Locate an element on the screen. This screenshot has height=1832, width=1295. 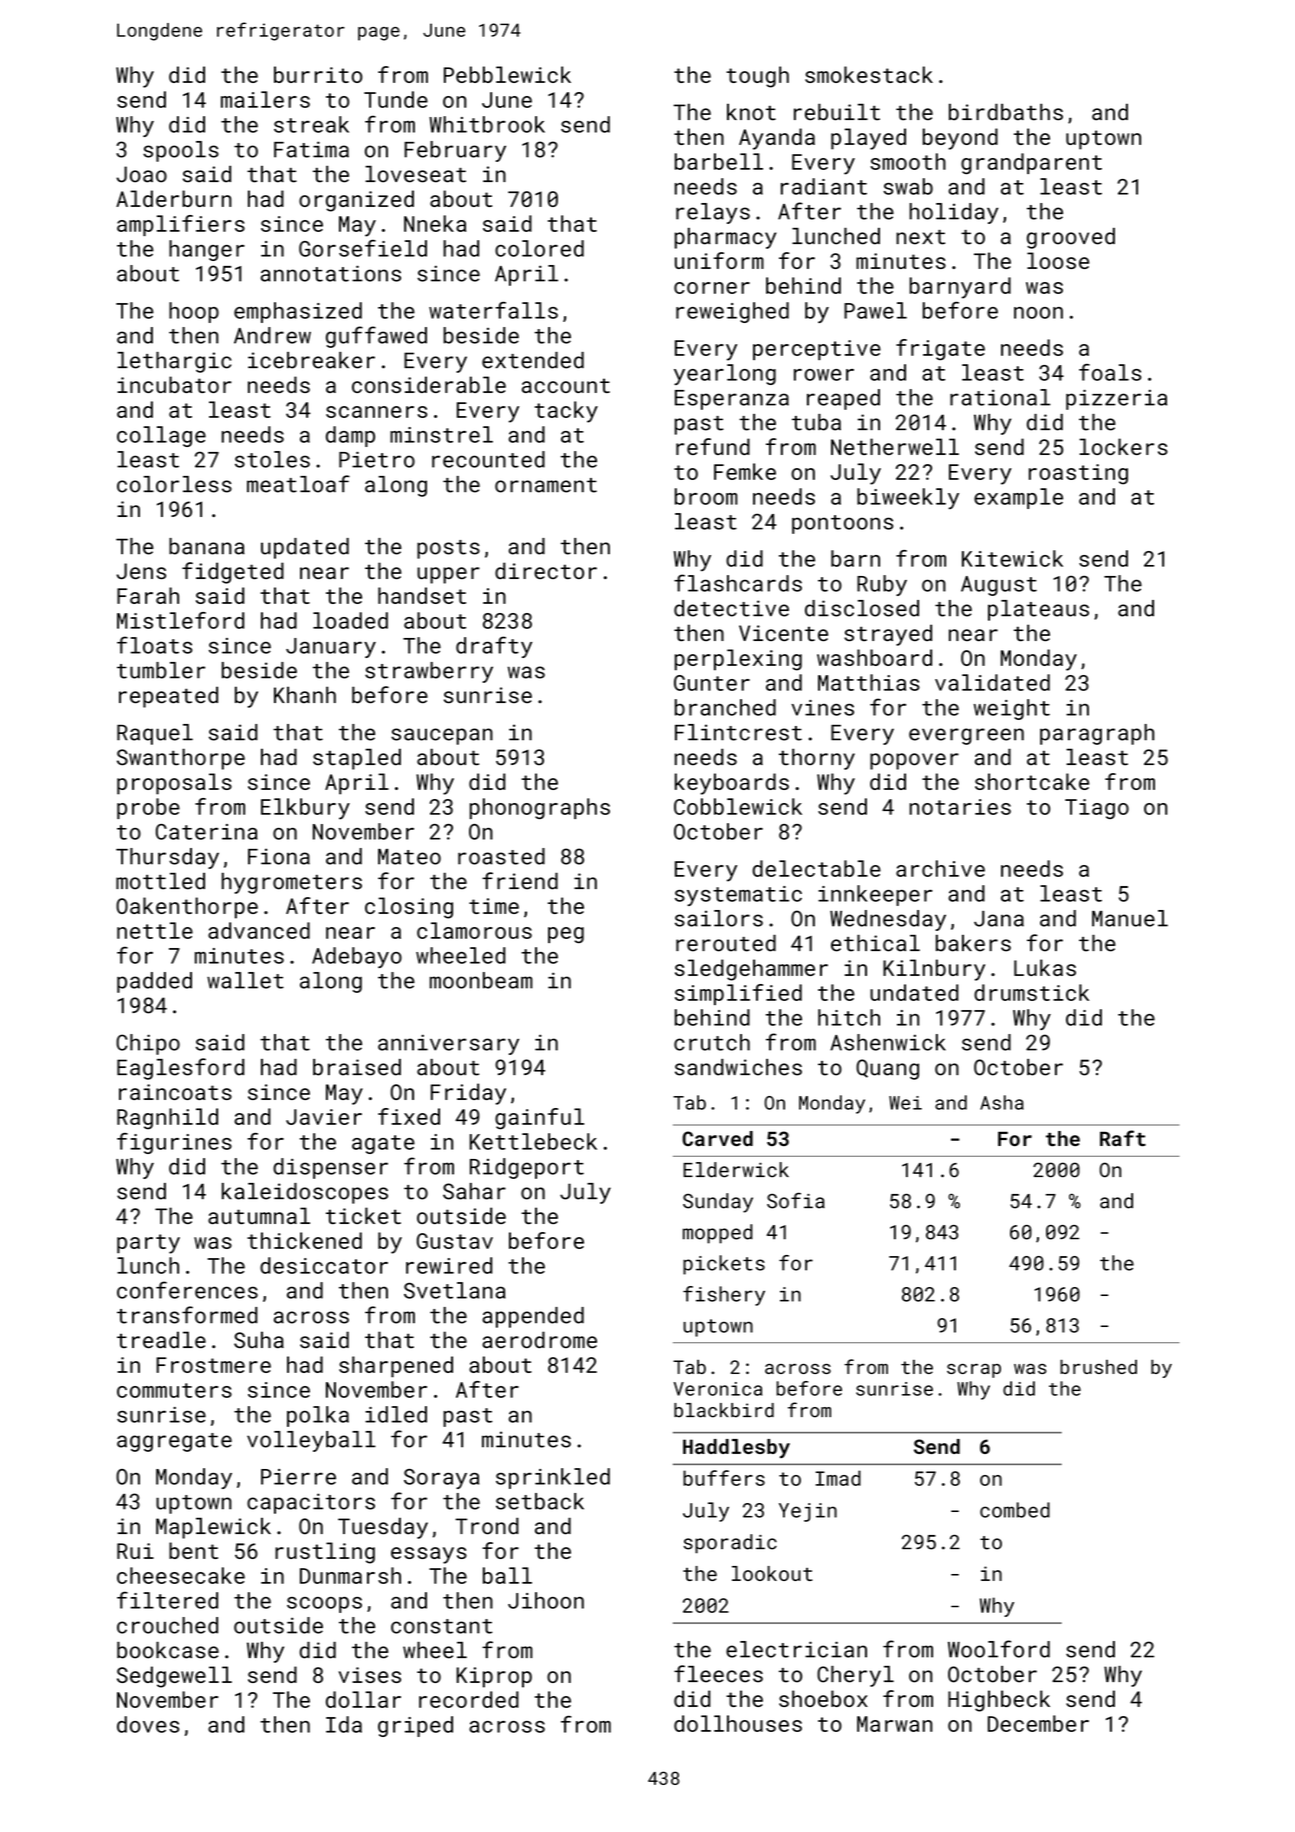
December is located at coordinates (1038, 1723).
